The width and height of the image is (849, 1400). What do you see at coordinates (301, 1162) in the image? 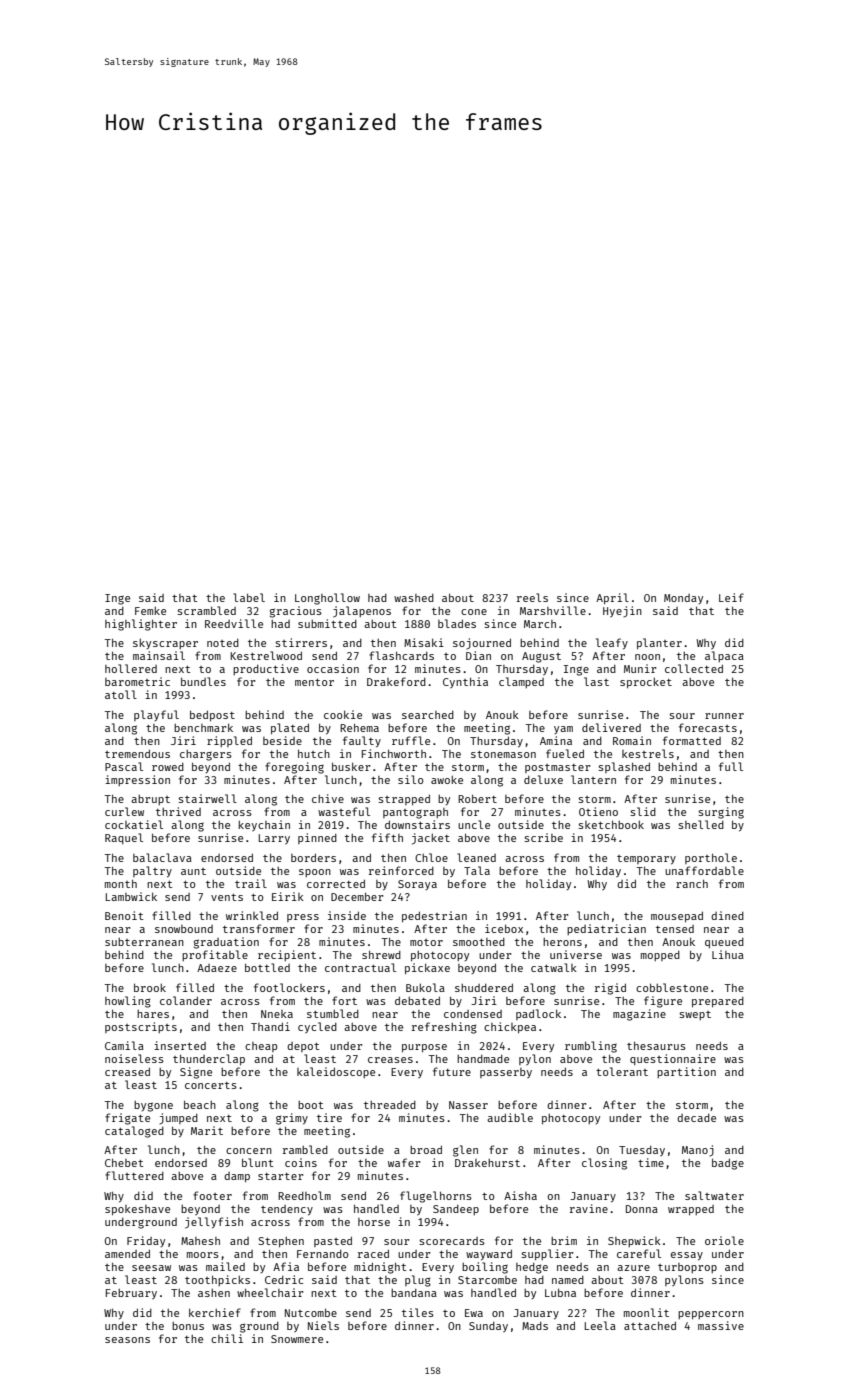
I see `coins` at bounding box center [301, 1162].
